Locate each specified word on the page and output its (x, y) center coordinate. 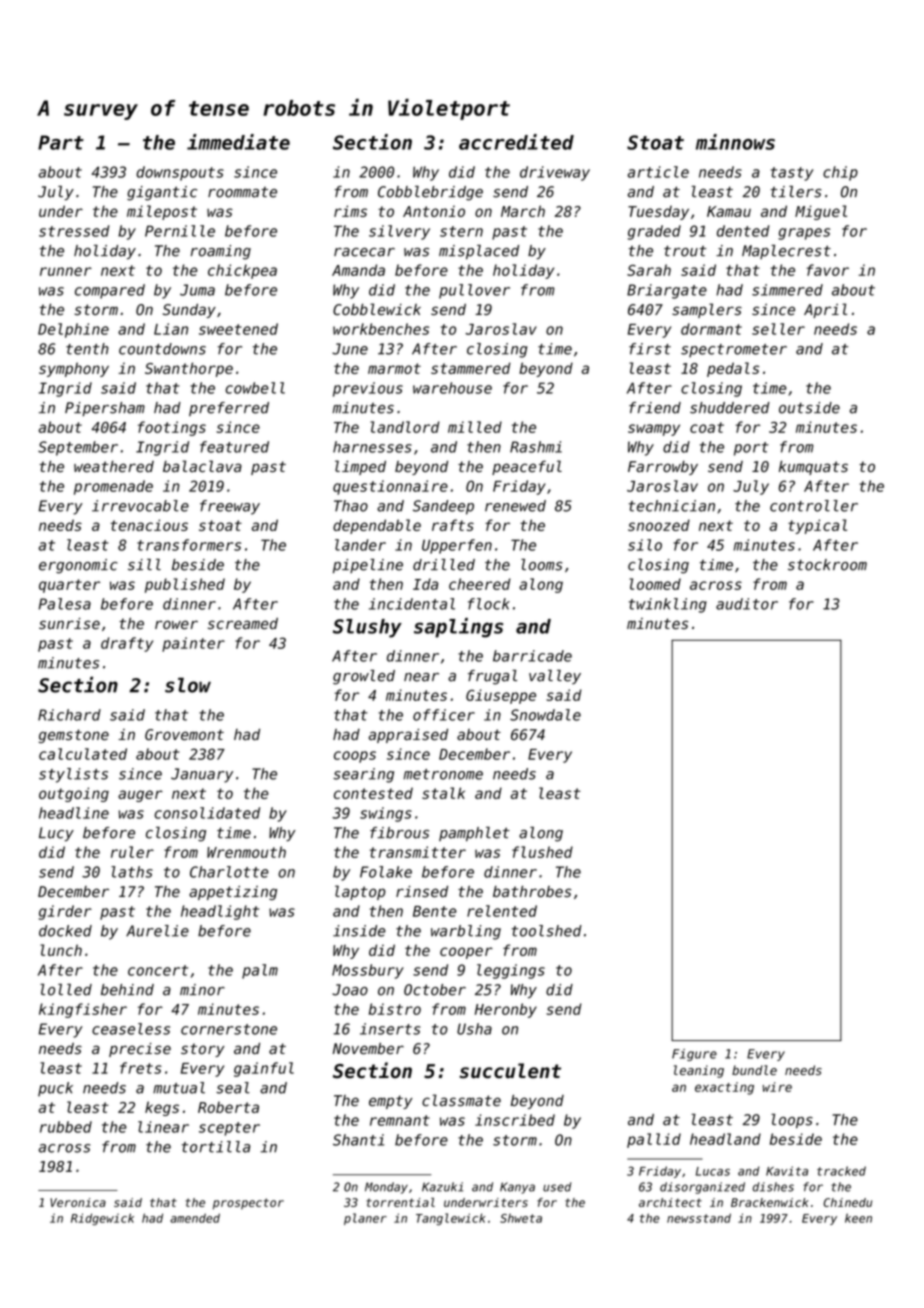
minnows (735, 142)
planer (365, 1219)
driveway (555, 173)
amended (195, 1218)
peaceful (527, 467)
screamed (243, 624)
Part (61, 142)
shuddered (730, 408)
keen (858, 1218)
